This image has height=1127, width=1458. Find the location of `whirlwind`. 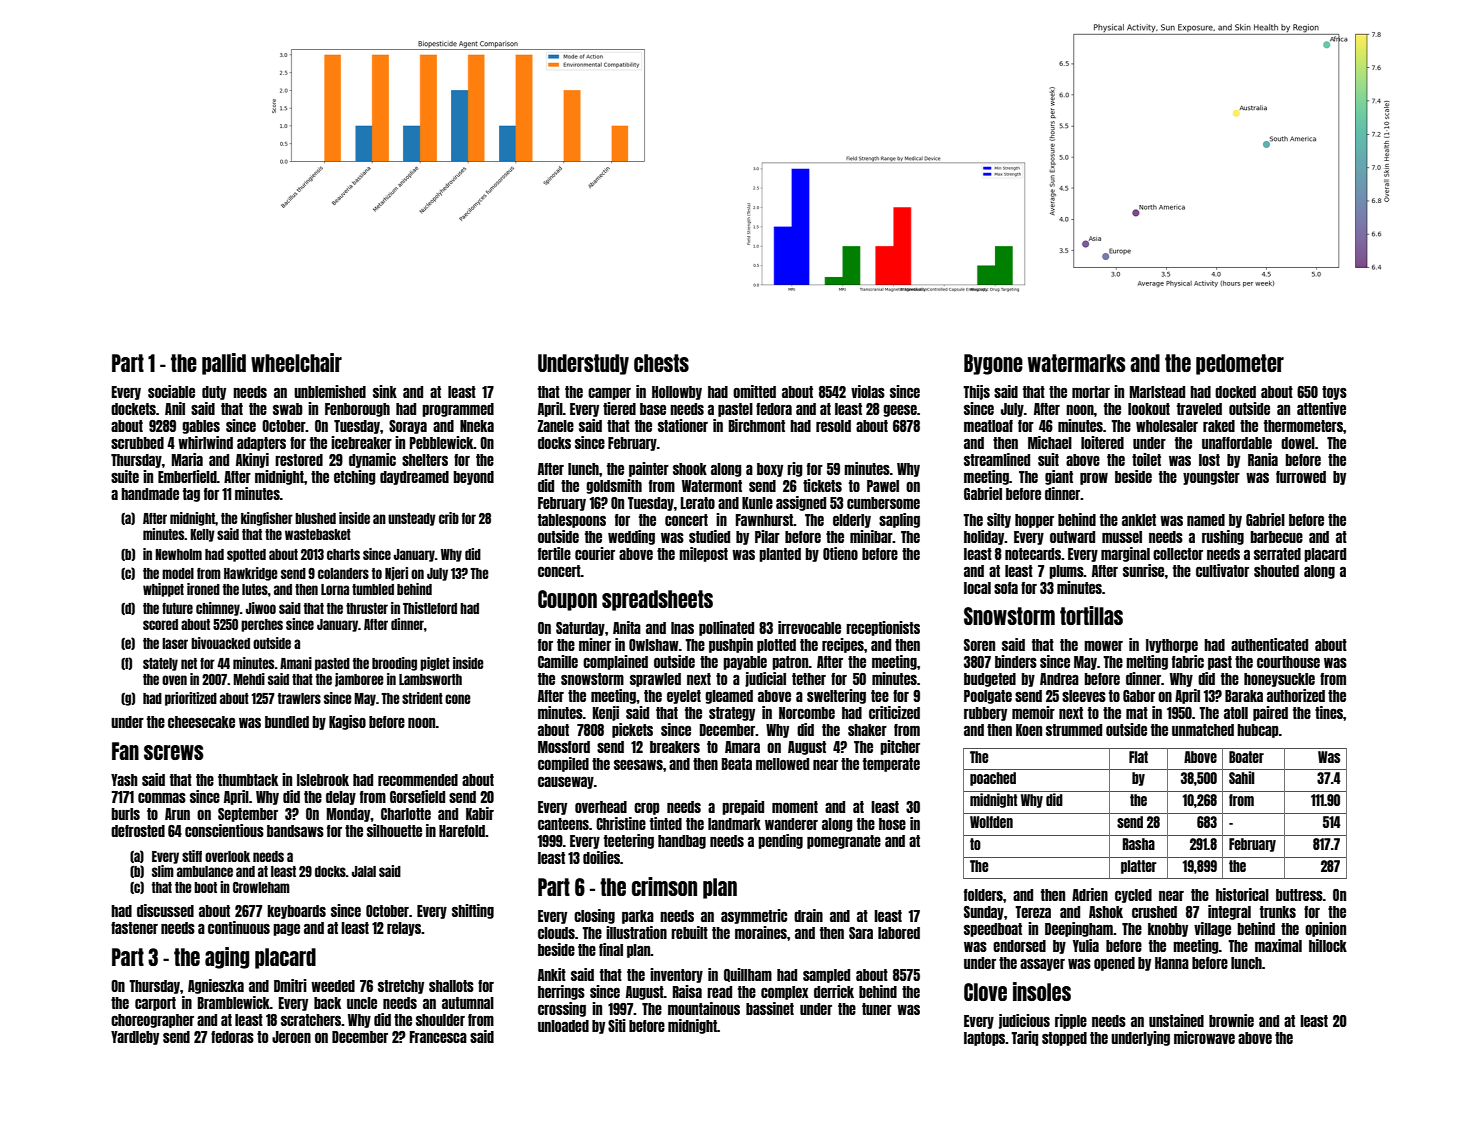

whirlwind is located at coordinates (205, 442).
